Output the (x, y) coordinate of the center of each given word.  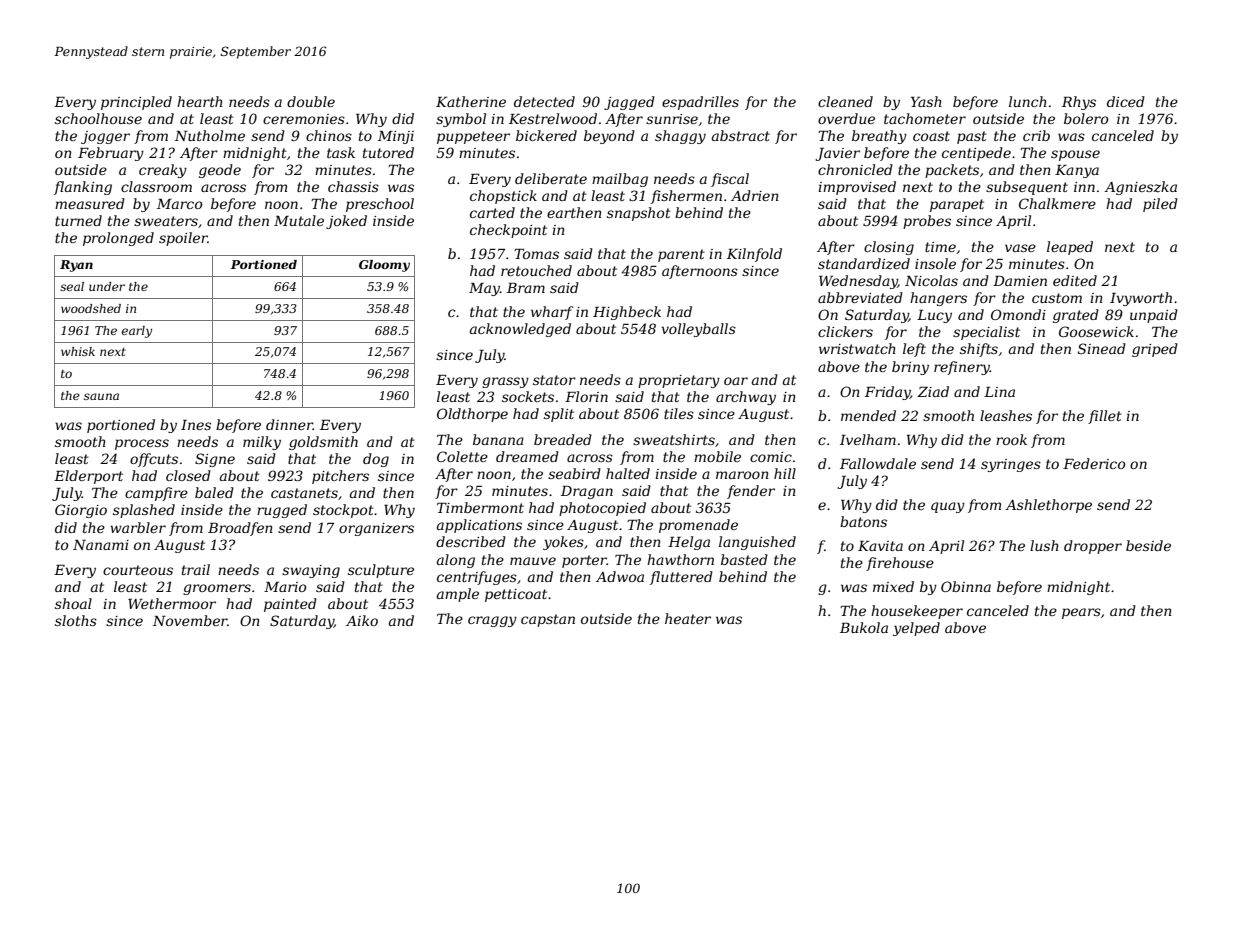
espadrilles (700, 103)
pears (1081, 613)
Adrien (755, 195)
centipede (976, 154)
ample (458, 595)
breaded (563, 439)
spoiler (183, 239)
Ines (196, 425)
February (111, 154)
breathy (879, 137)
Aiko (362, 620)
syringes (1011, 465)
